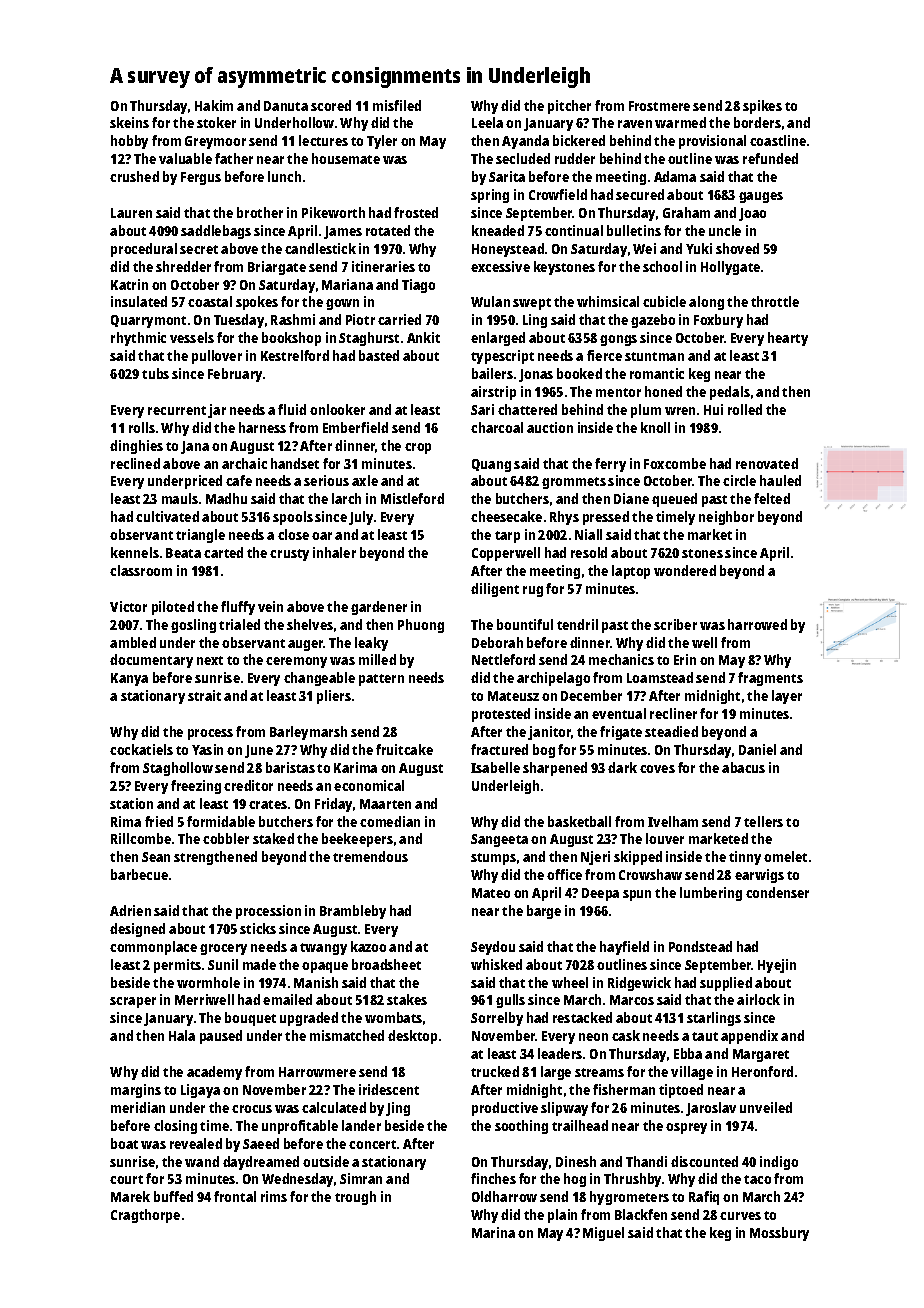 Image resolution: width=924 pixels, height=1308 pixels. Describe the element at coordinates (743, 767) in the screenshot. I see `abacus` at that location.
